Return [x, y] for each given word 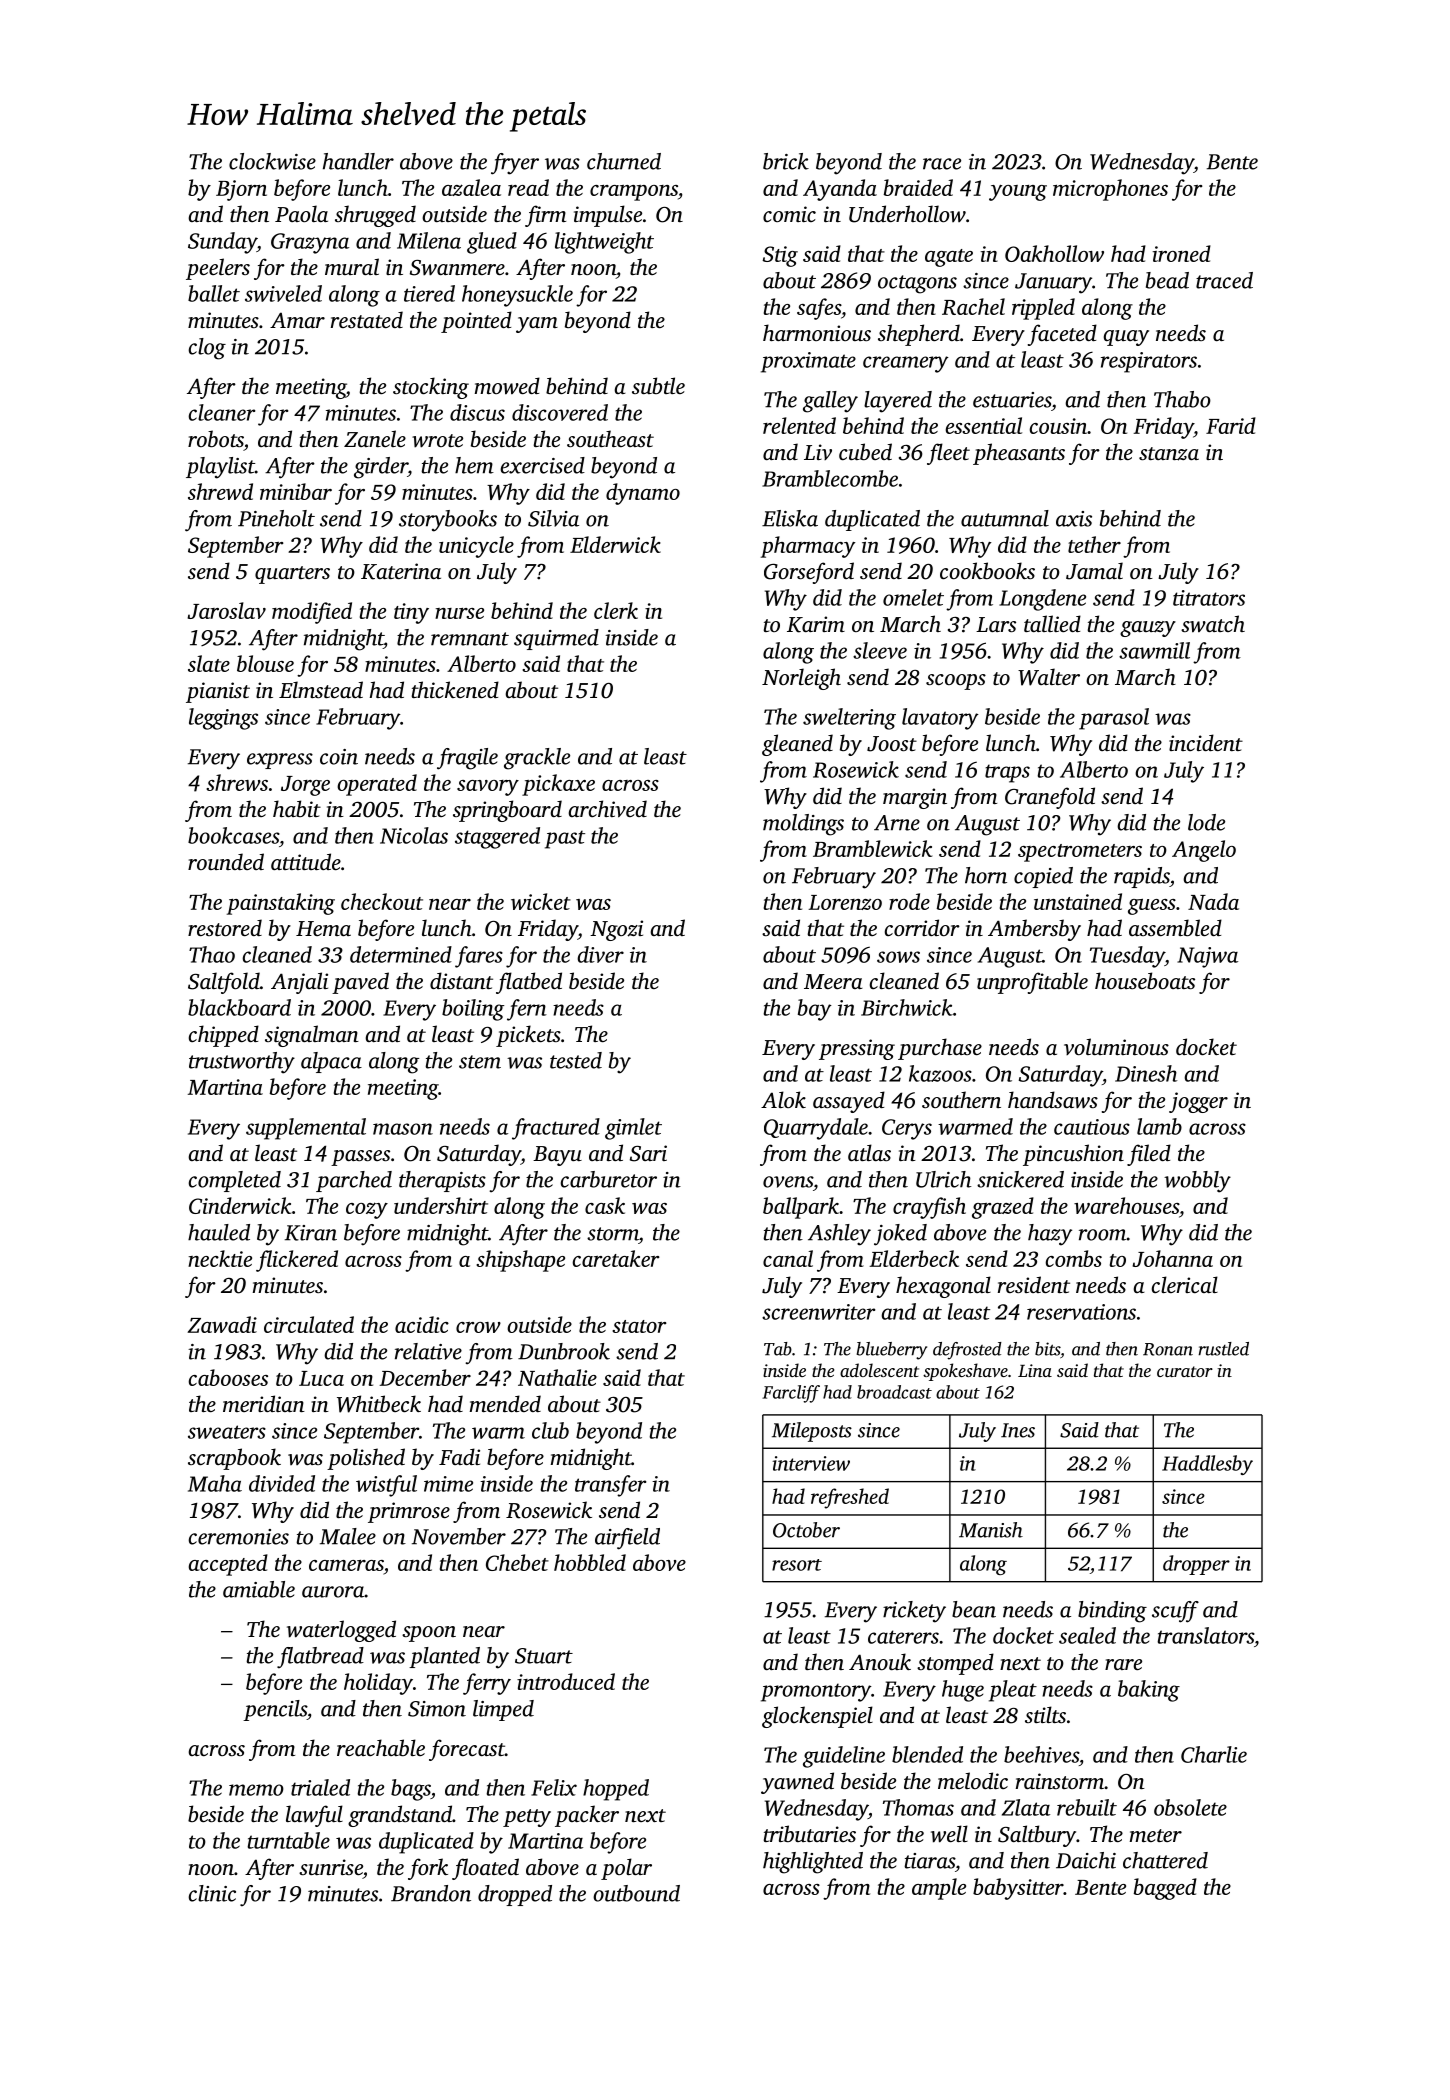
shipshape [520, 1261]
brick [786, 161]
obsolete [1190, 1807]
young [1018, 193]
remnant [470, 639]
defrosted [967, 1351]
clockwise [272, 161]
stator [639, 1326]
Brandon [431, 1893]
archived [607, 809]
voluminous [1116, 1046]
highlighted [813, 1863]
